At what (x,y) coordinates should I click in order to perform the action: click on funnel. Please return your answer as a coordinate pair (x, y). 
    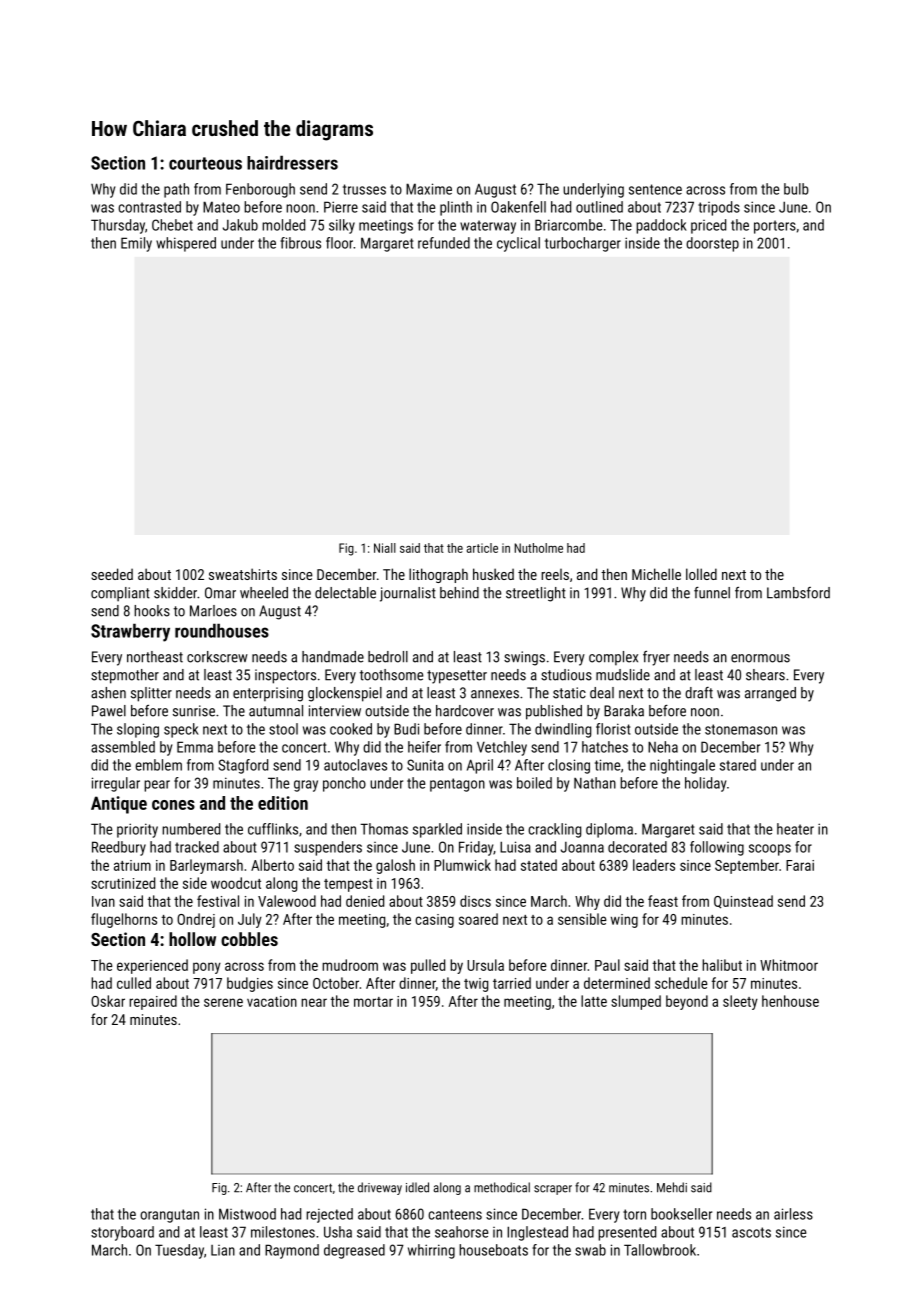
    Looking at the image, I should click on (712, 593).
